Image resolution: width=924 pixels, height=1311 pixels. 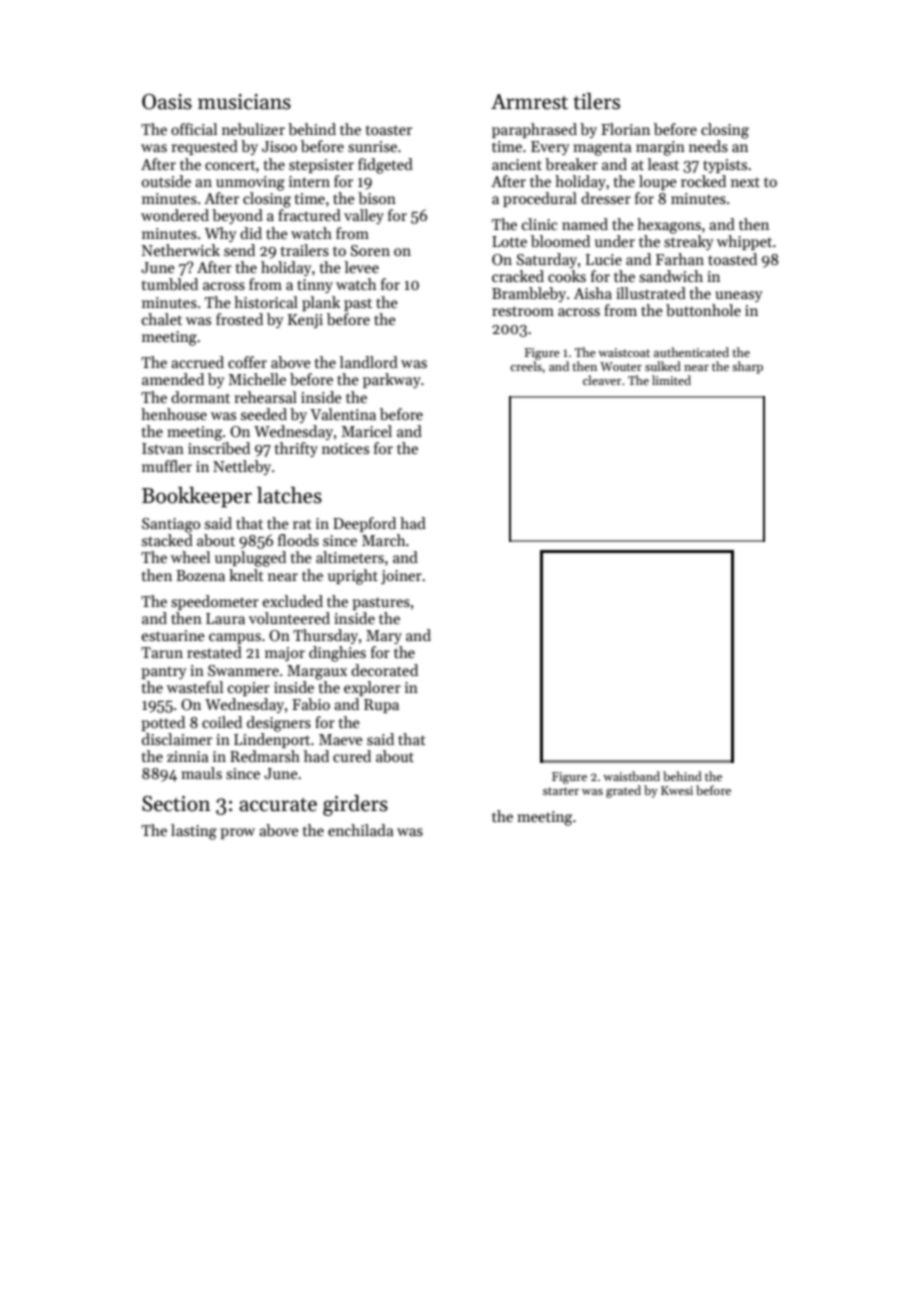 What do you see at coordinates (596, 101) in the screenshot?
I see `tilers` at bounding box center [596, 101].
